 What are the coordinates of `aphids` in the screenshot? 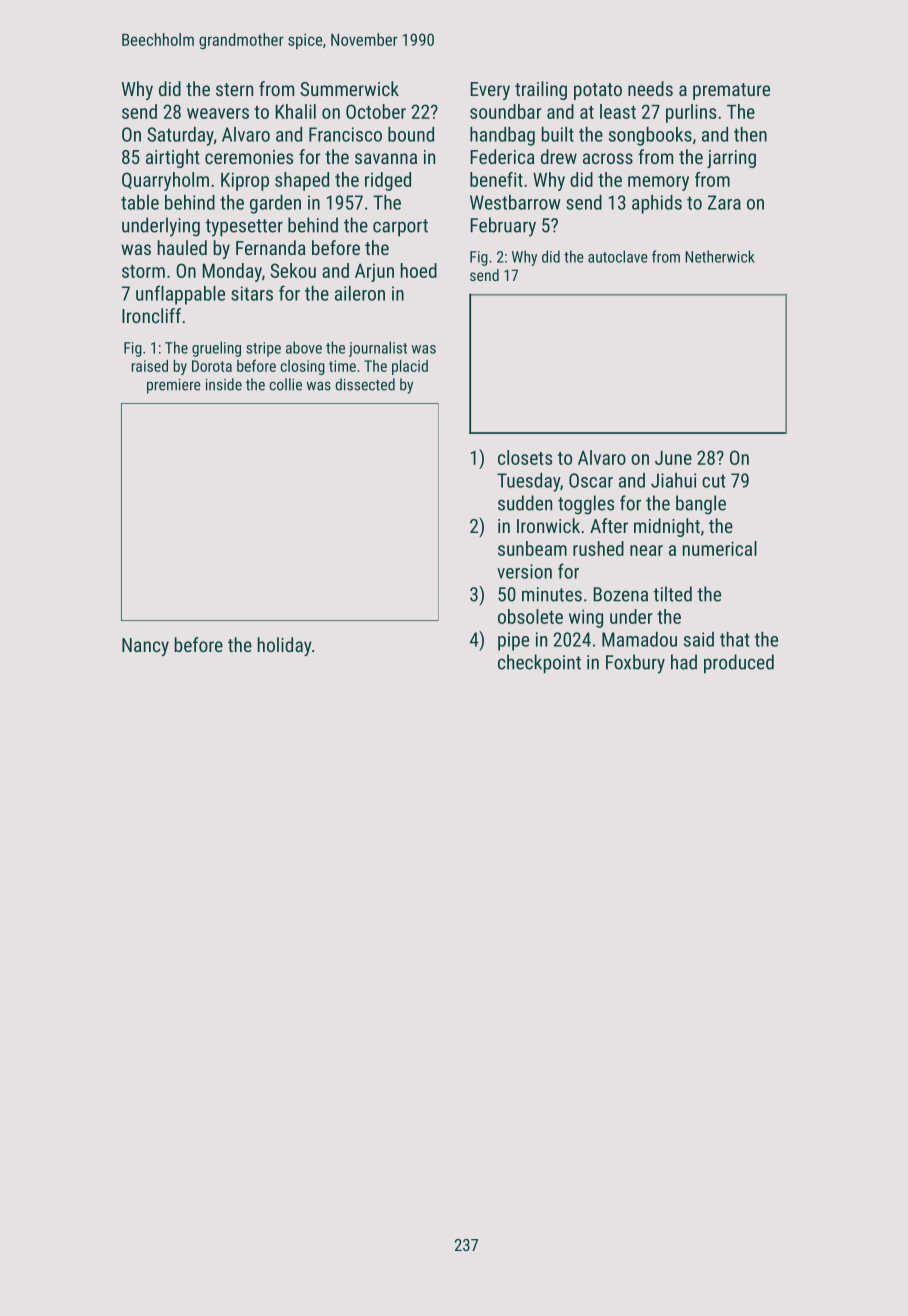 It's located at (657, 204).
